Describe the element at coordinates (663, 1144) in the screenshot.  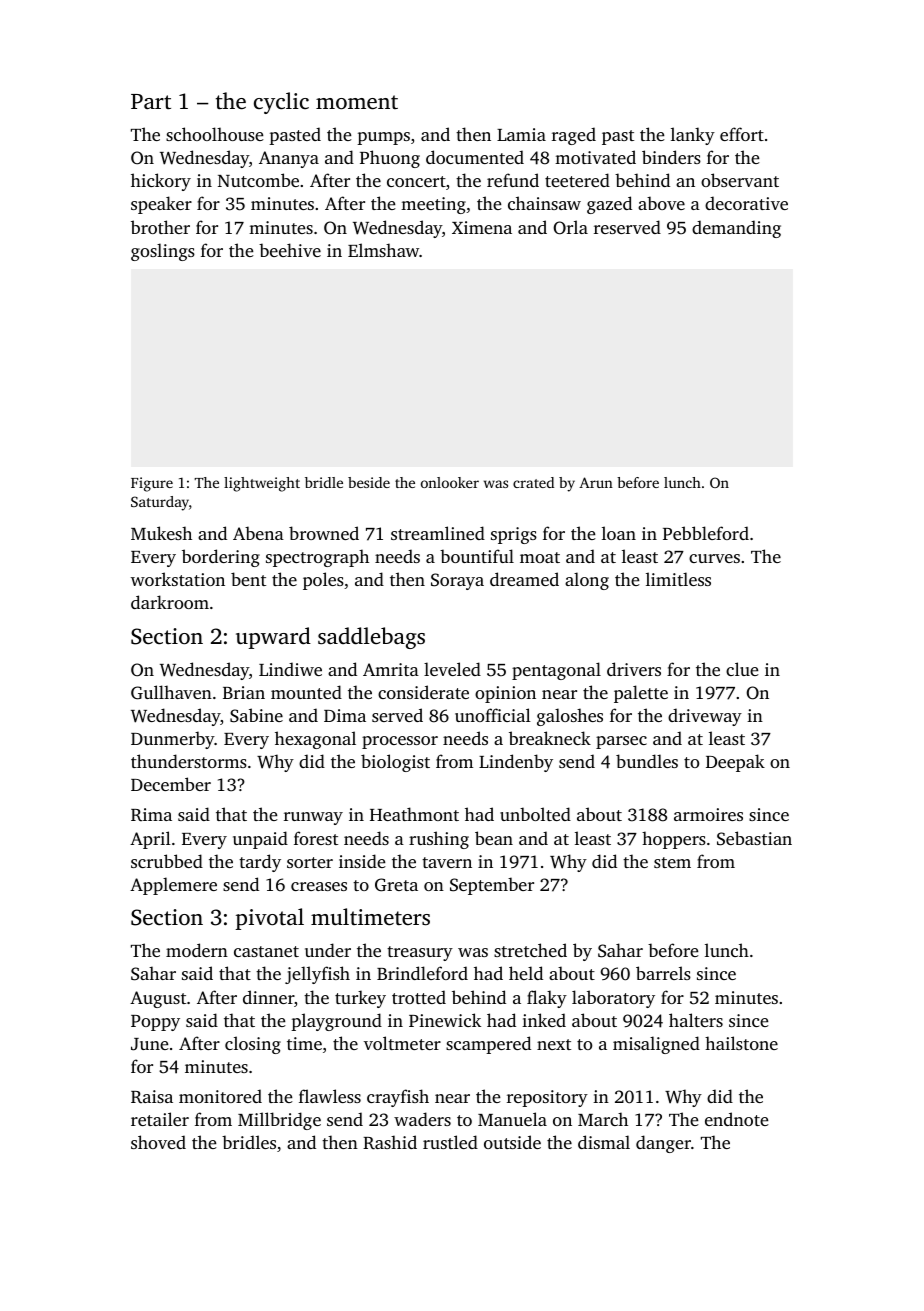
I see `danger` at that location.
